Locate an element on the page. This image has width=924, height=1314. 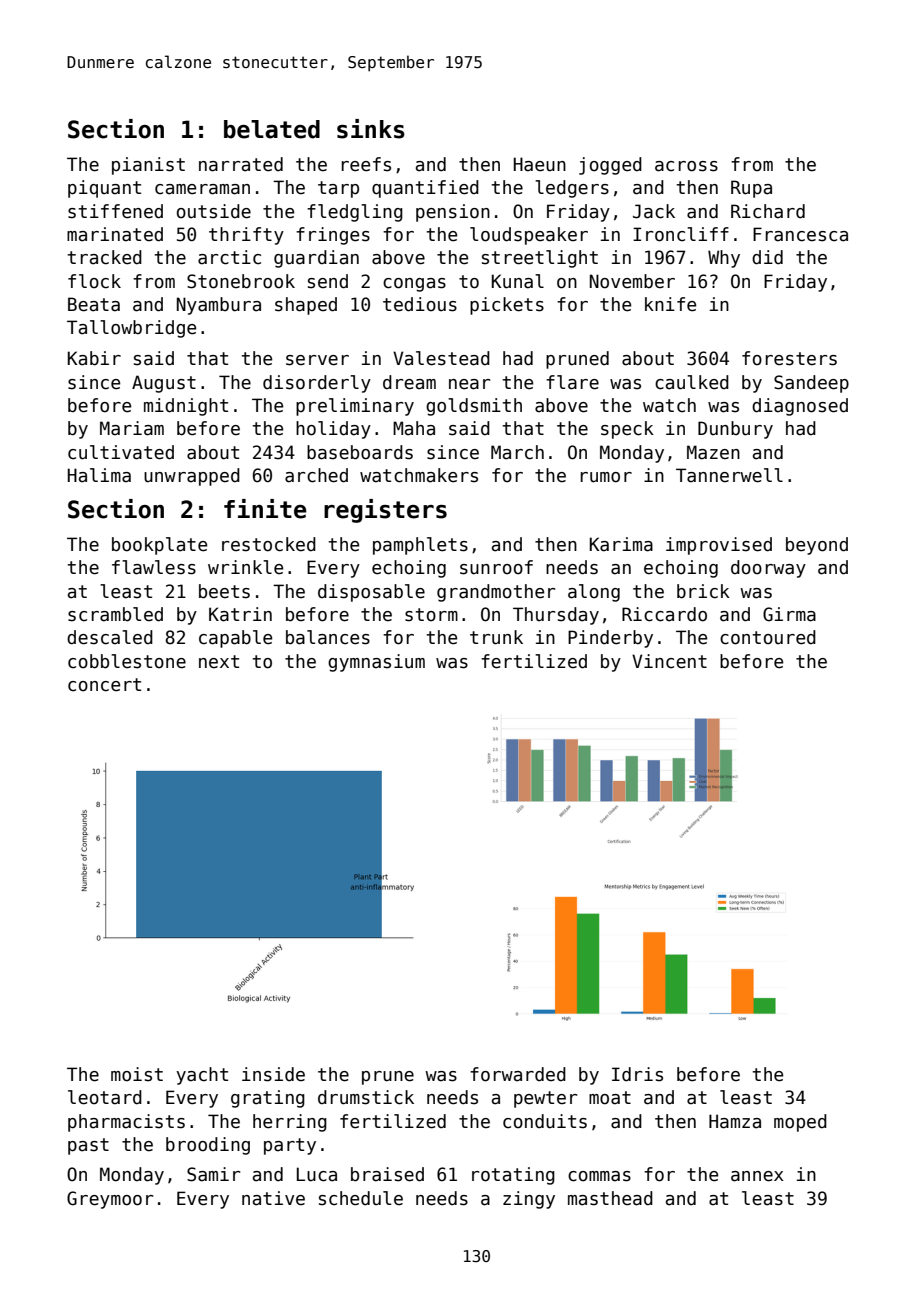
forwarded is located at coordinates (518, 1074).
